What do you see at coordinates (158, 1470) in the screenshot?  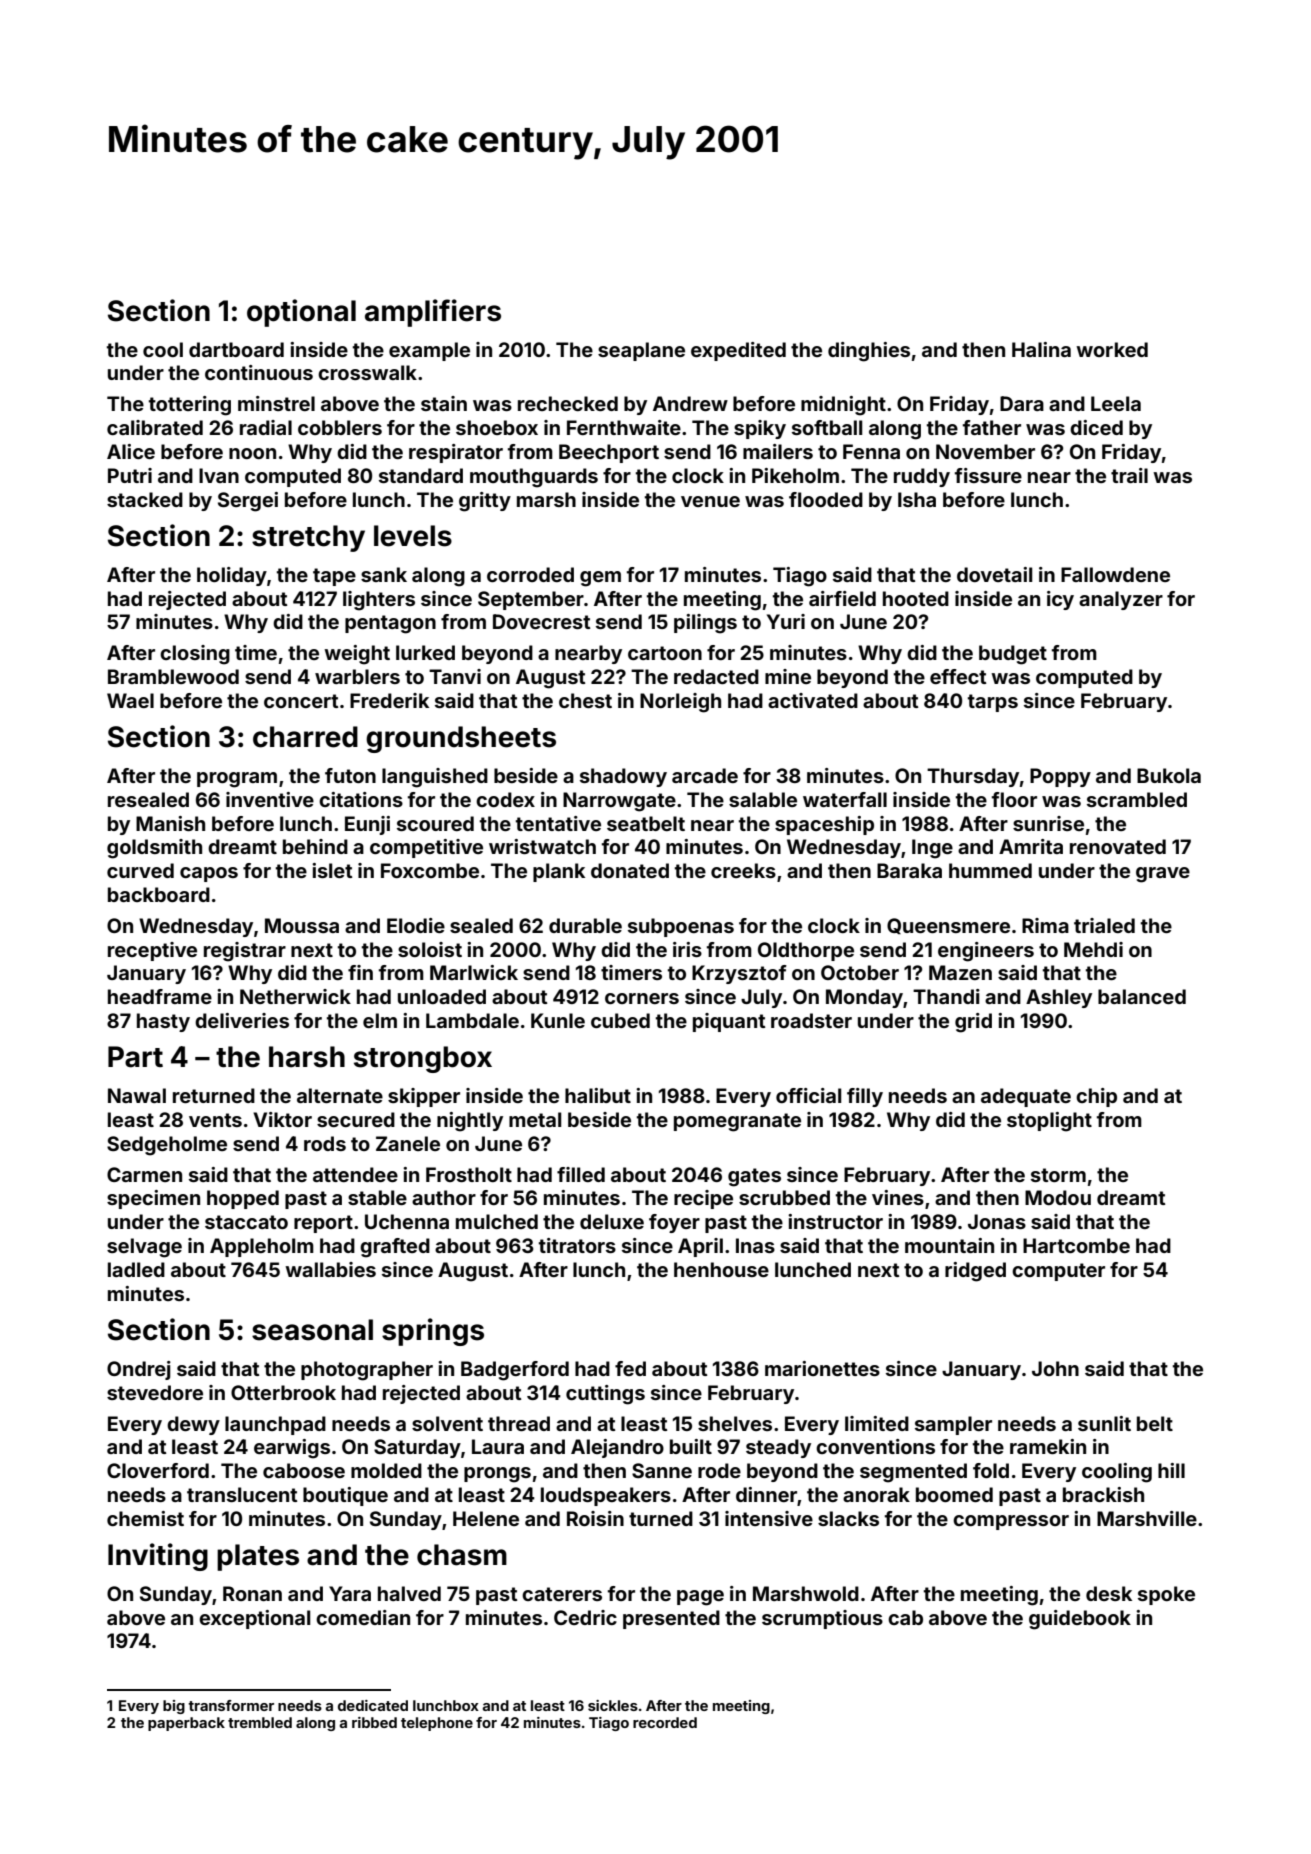 I see `Cloverford` at bounding box center [158, 1470].
